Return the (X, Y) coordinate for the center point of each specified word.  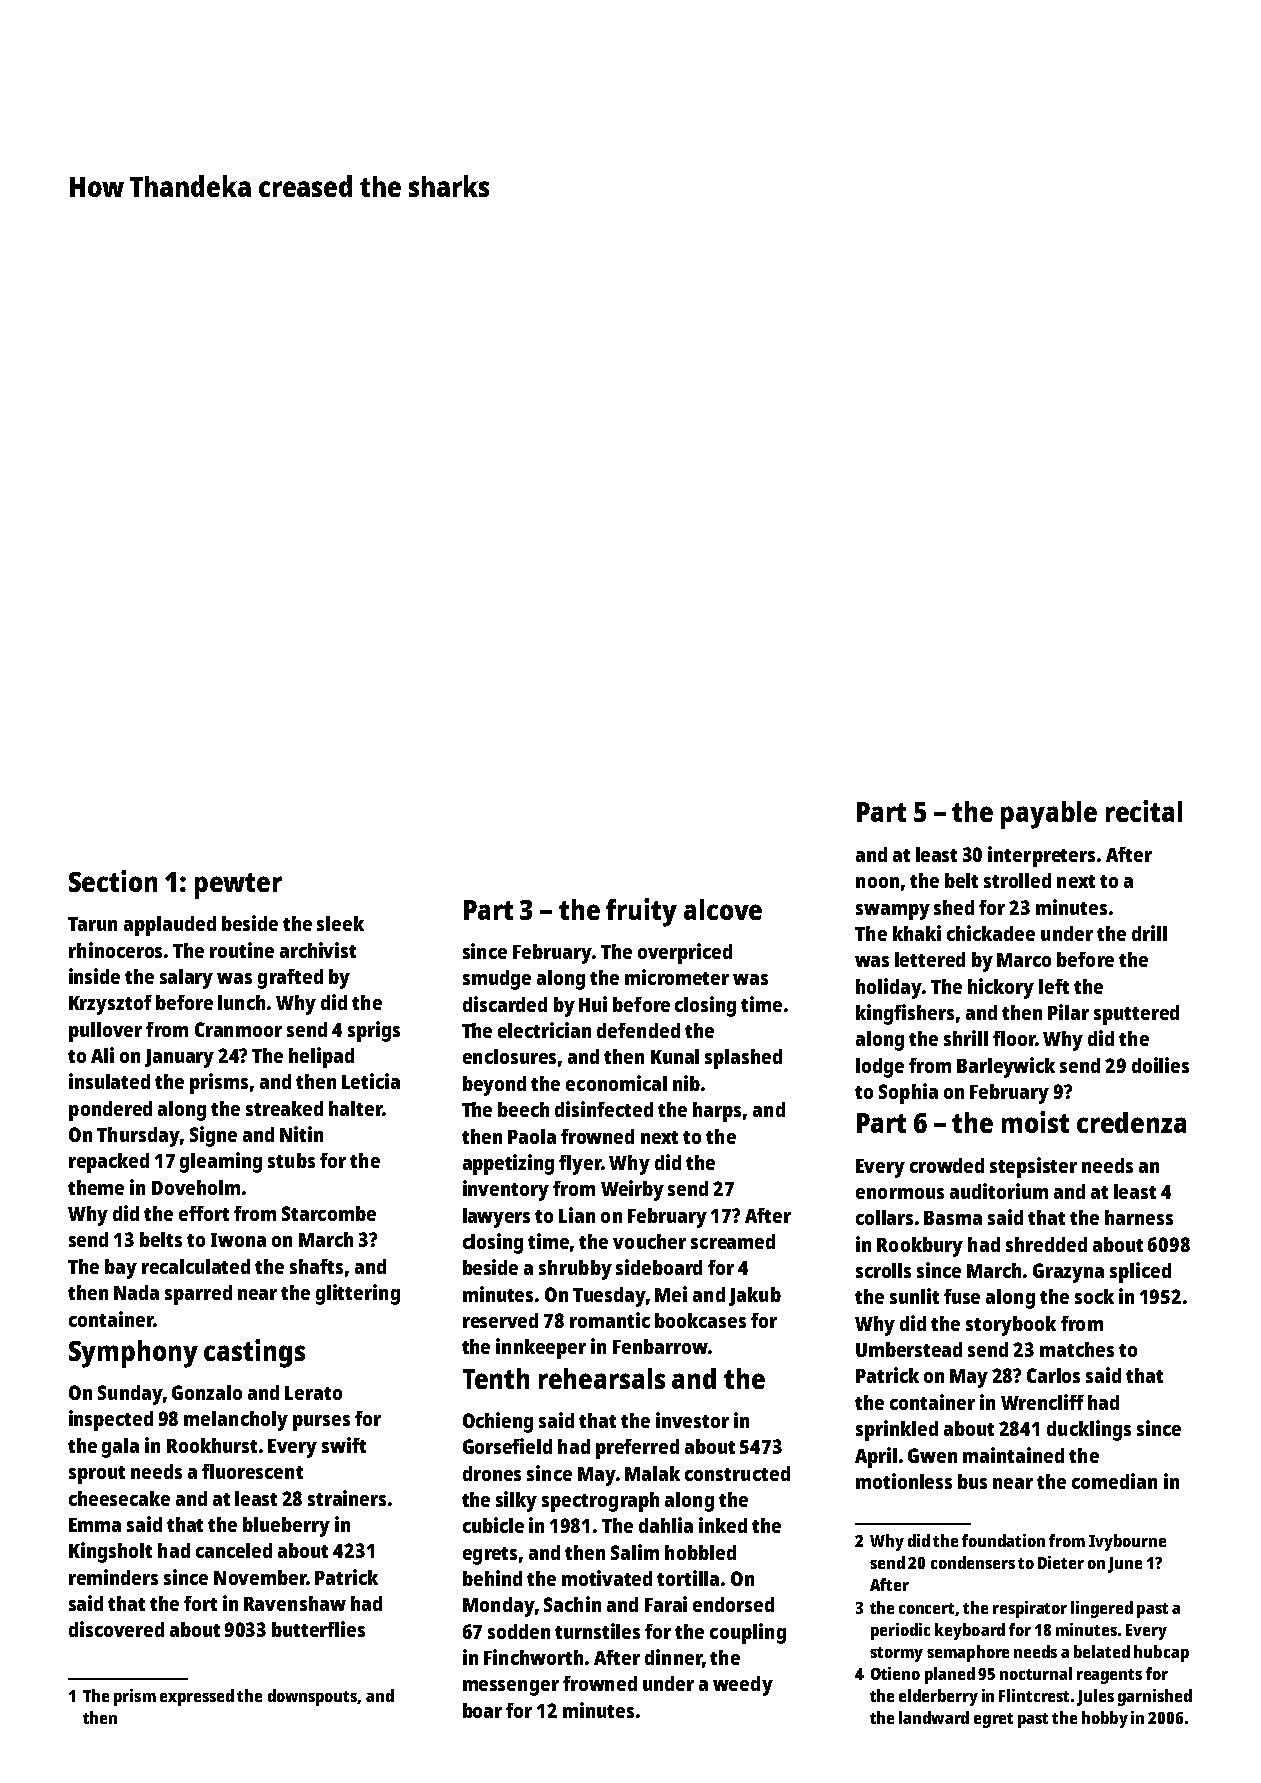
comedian (1114, 1481)
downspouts (313, 1697)
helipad (321, 1057)
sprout (97, 1475)
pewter (238, 886)
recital (1144, 811)
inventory (506, 1190)
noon (877, 882)
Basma (953, 1218)
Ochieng (498, 1422)
